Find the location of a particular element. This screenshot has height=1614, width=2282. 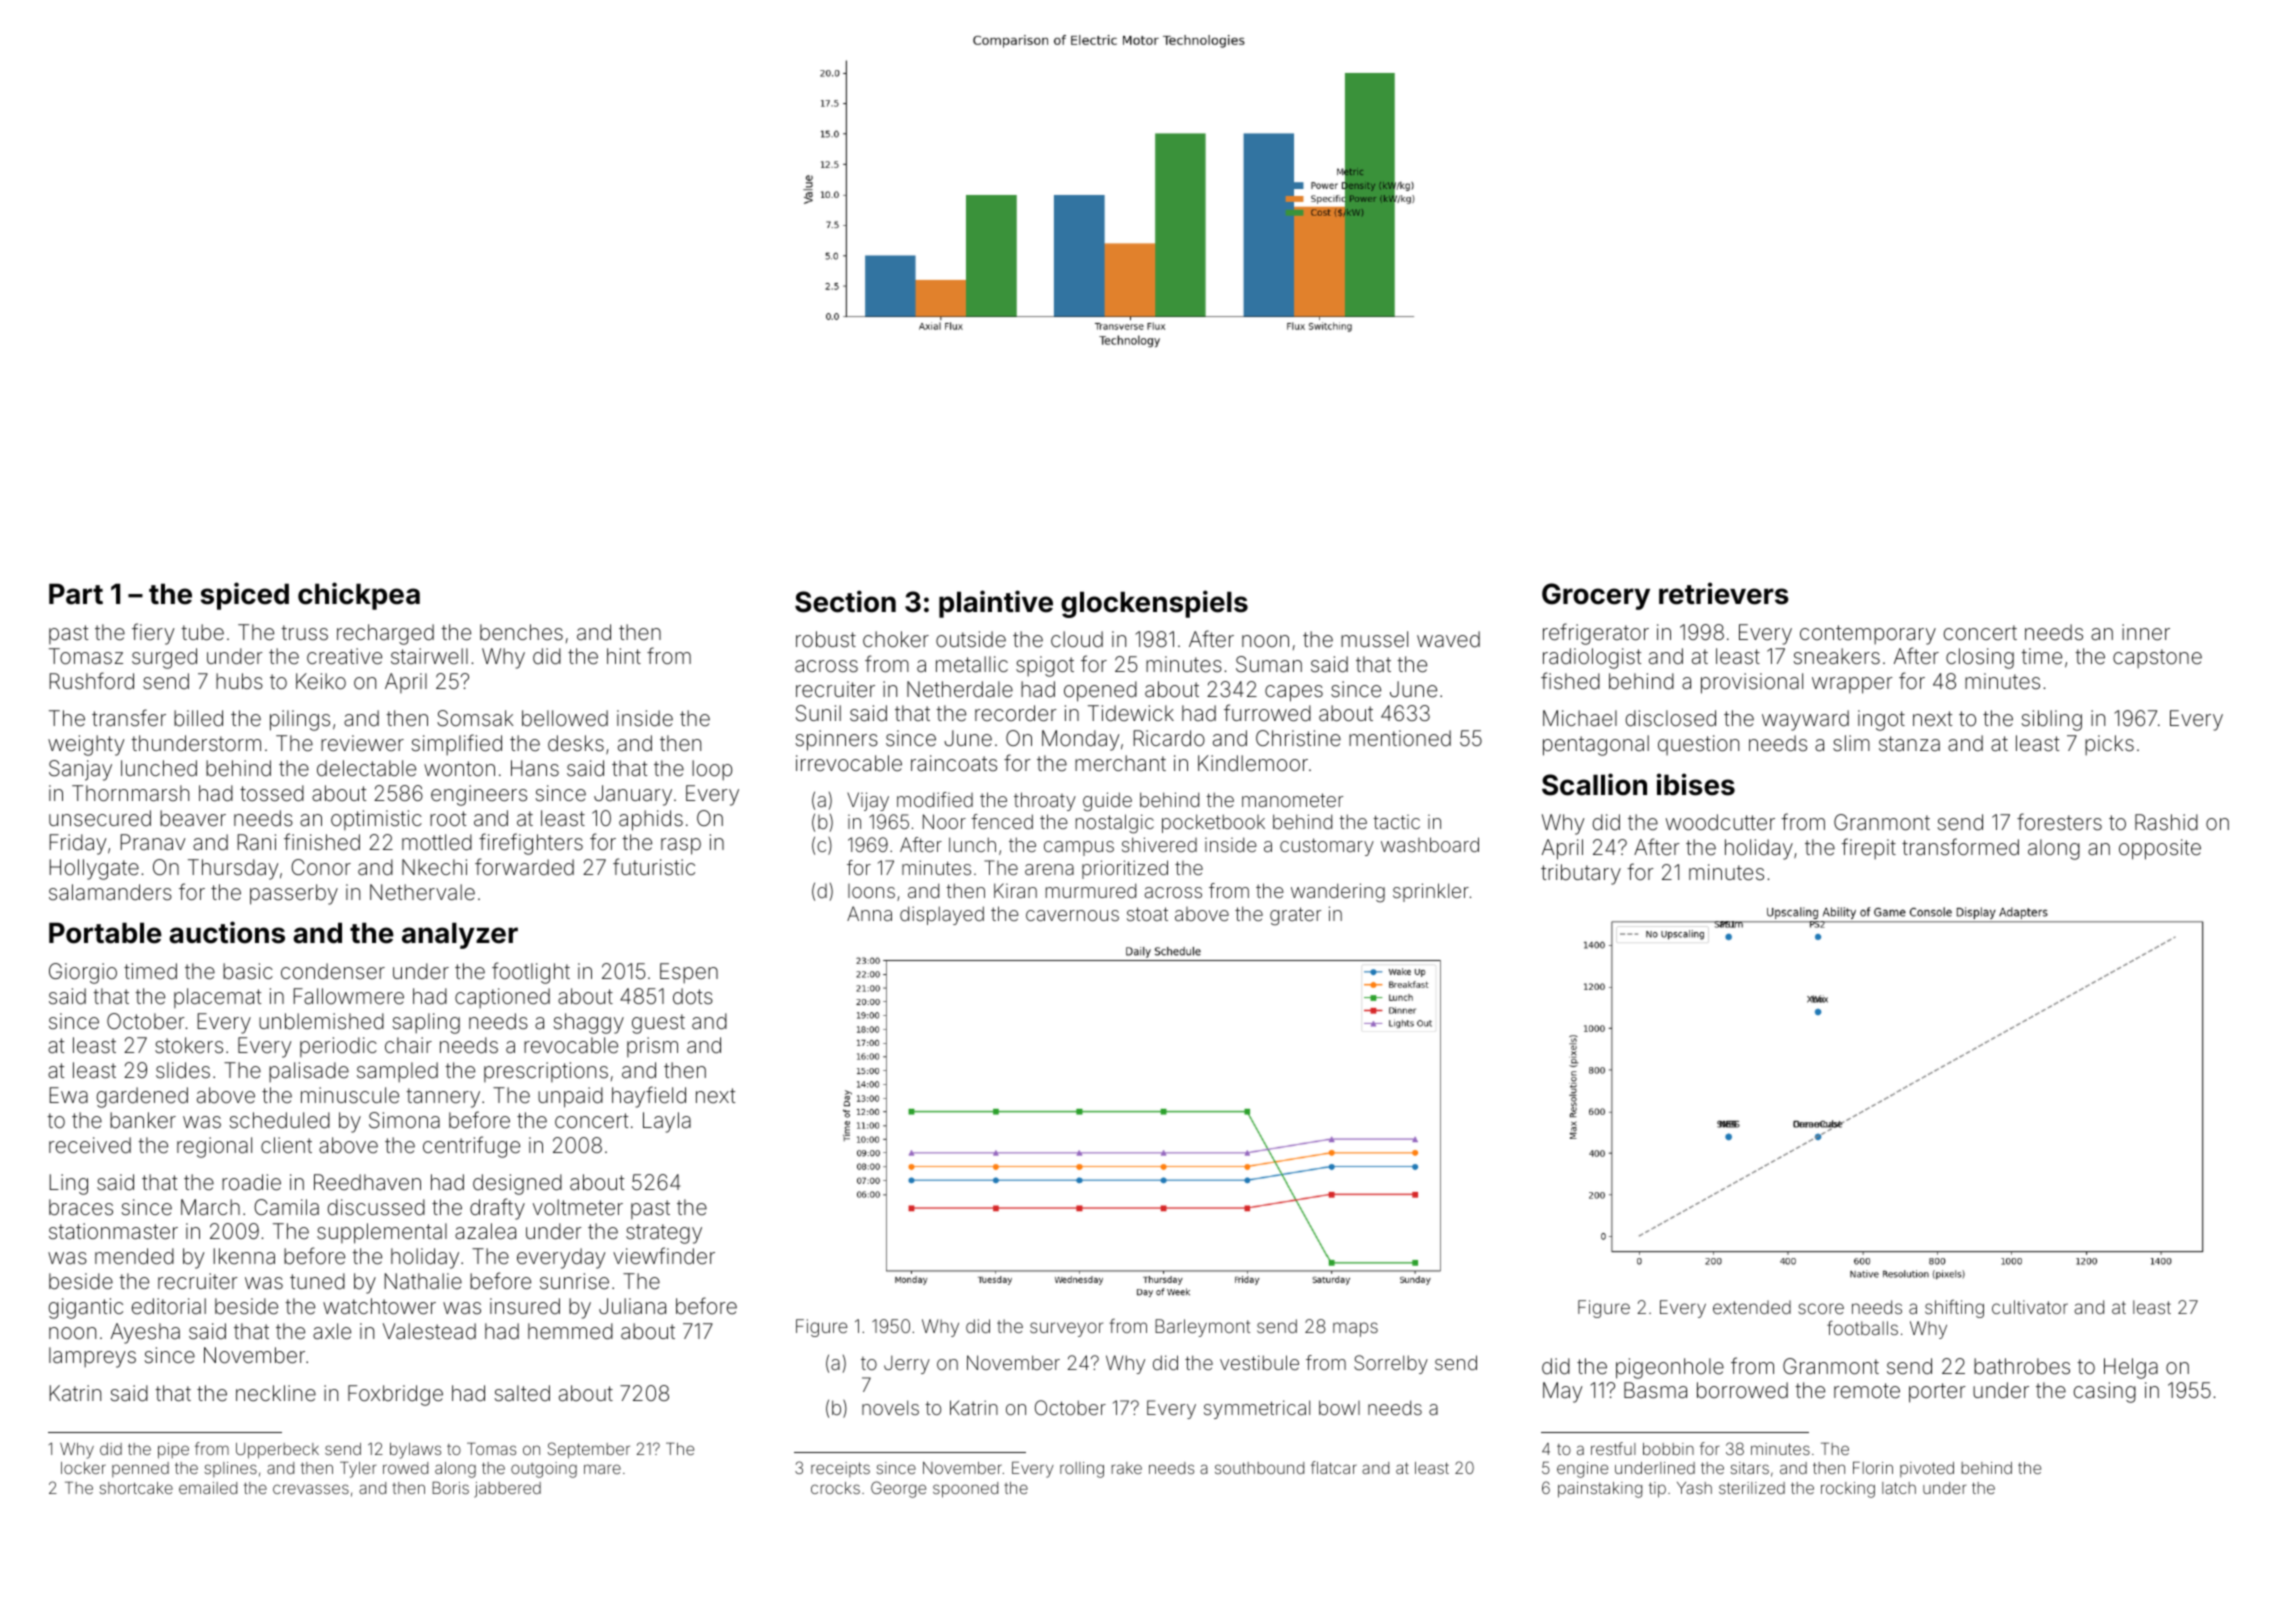

George is located at coordinates (898, 1489).
